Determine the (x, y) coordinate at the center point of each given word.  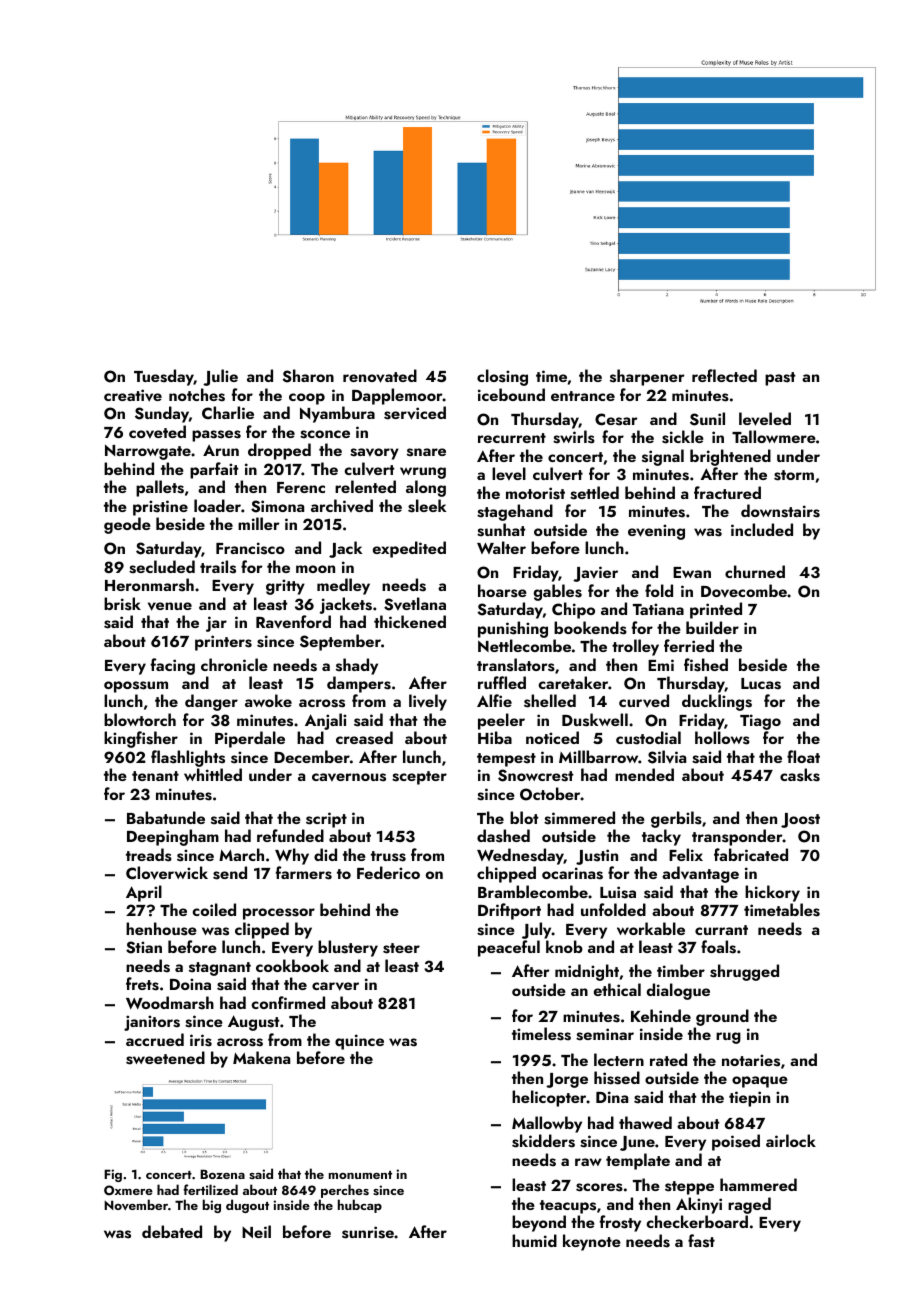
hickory (772, 893)
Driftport (509, 911)
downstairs (780, 511)
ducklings (717, 702)
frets (142, 984)
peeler (501, 721)
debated (172, 1231)
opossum (136, 687)
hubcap (360, 1206)
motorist (535, 493)
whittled (213, 774)
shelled (550, 701)
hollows (722, 738)
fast (701, 1241)
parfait (214, 470)
